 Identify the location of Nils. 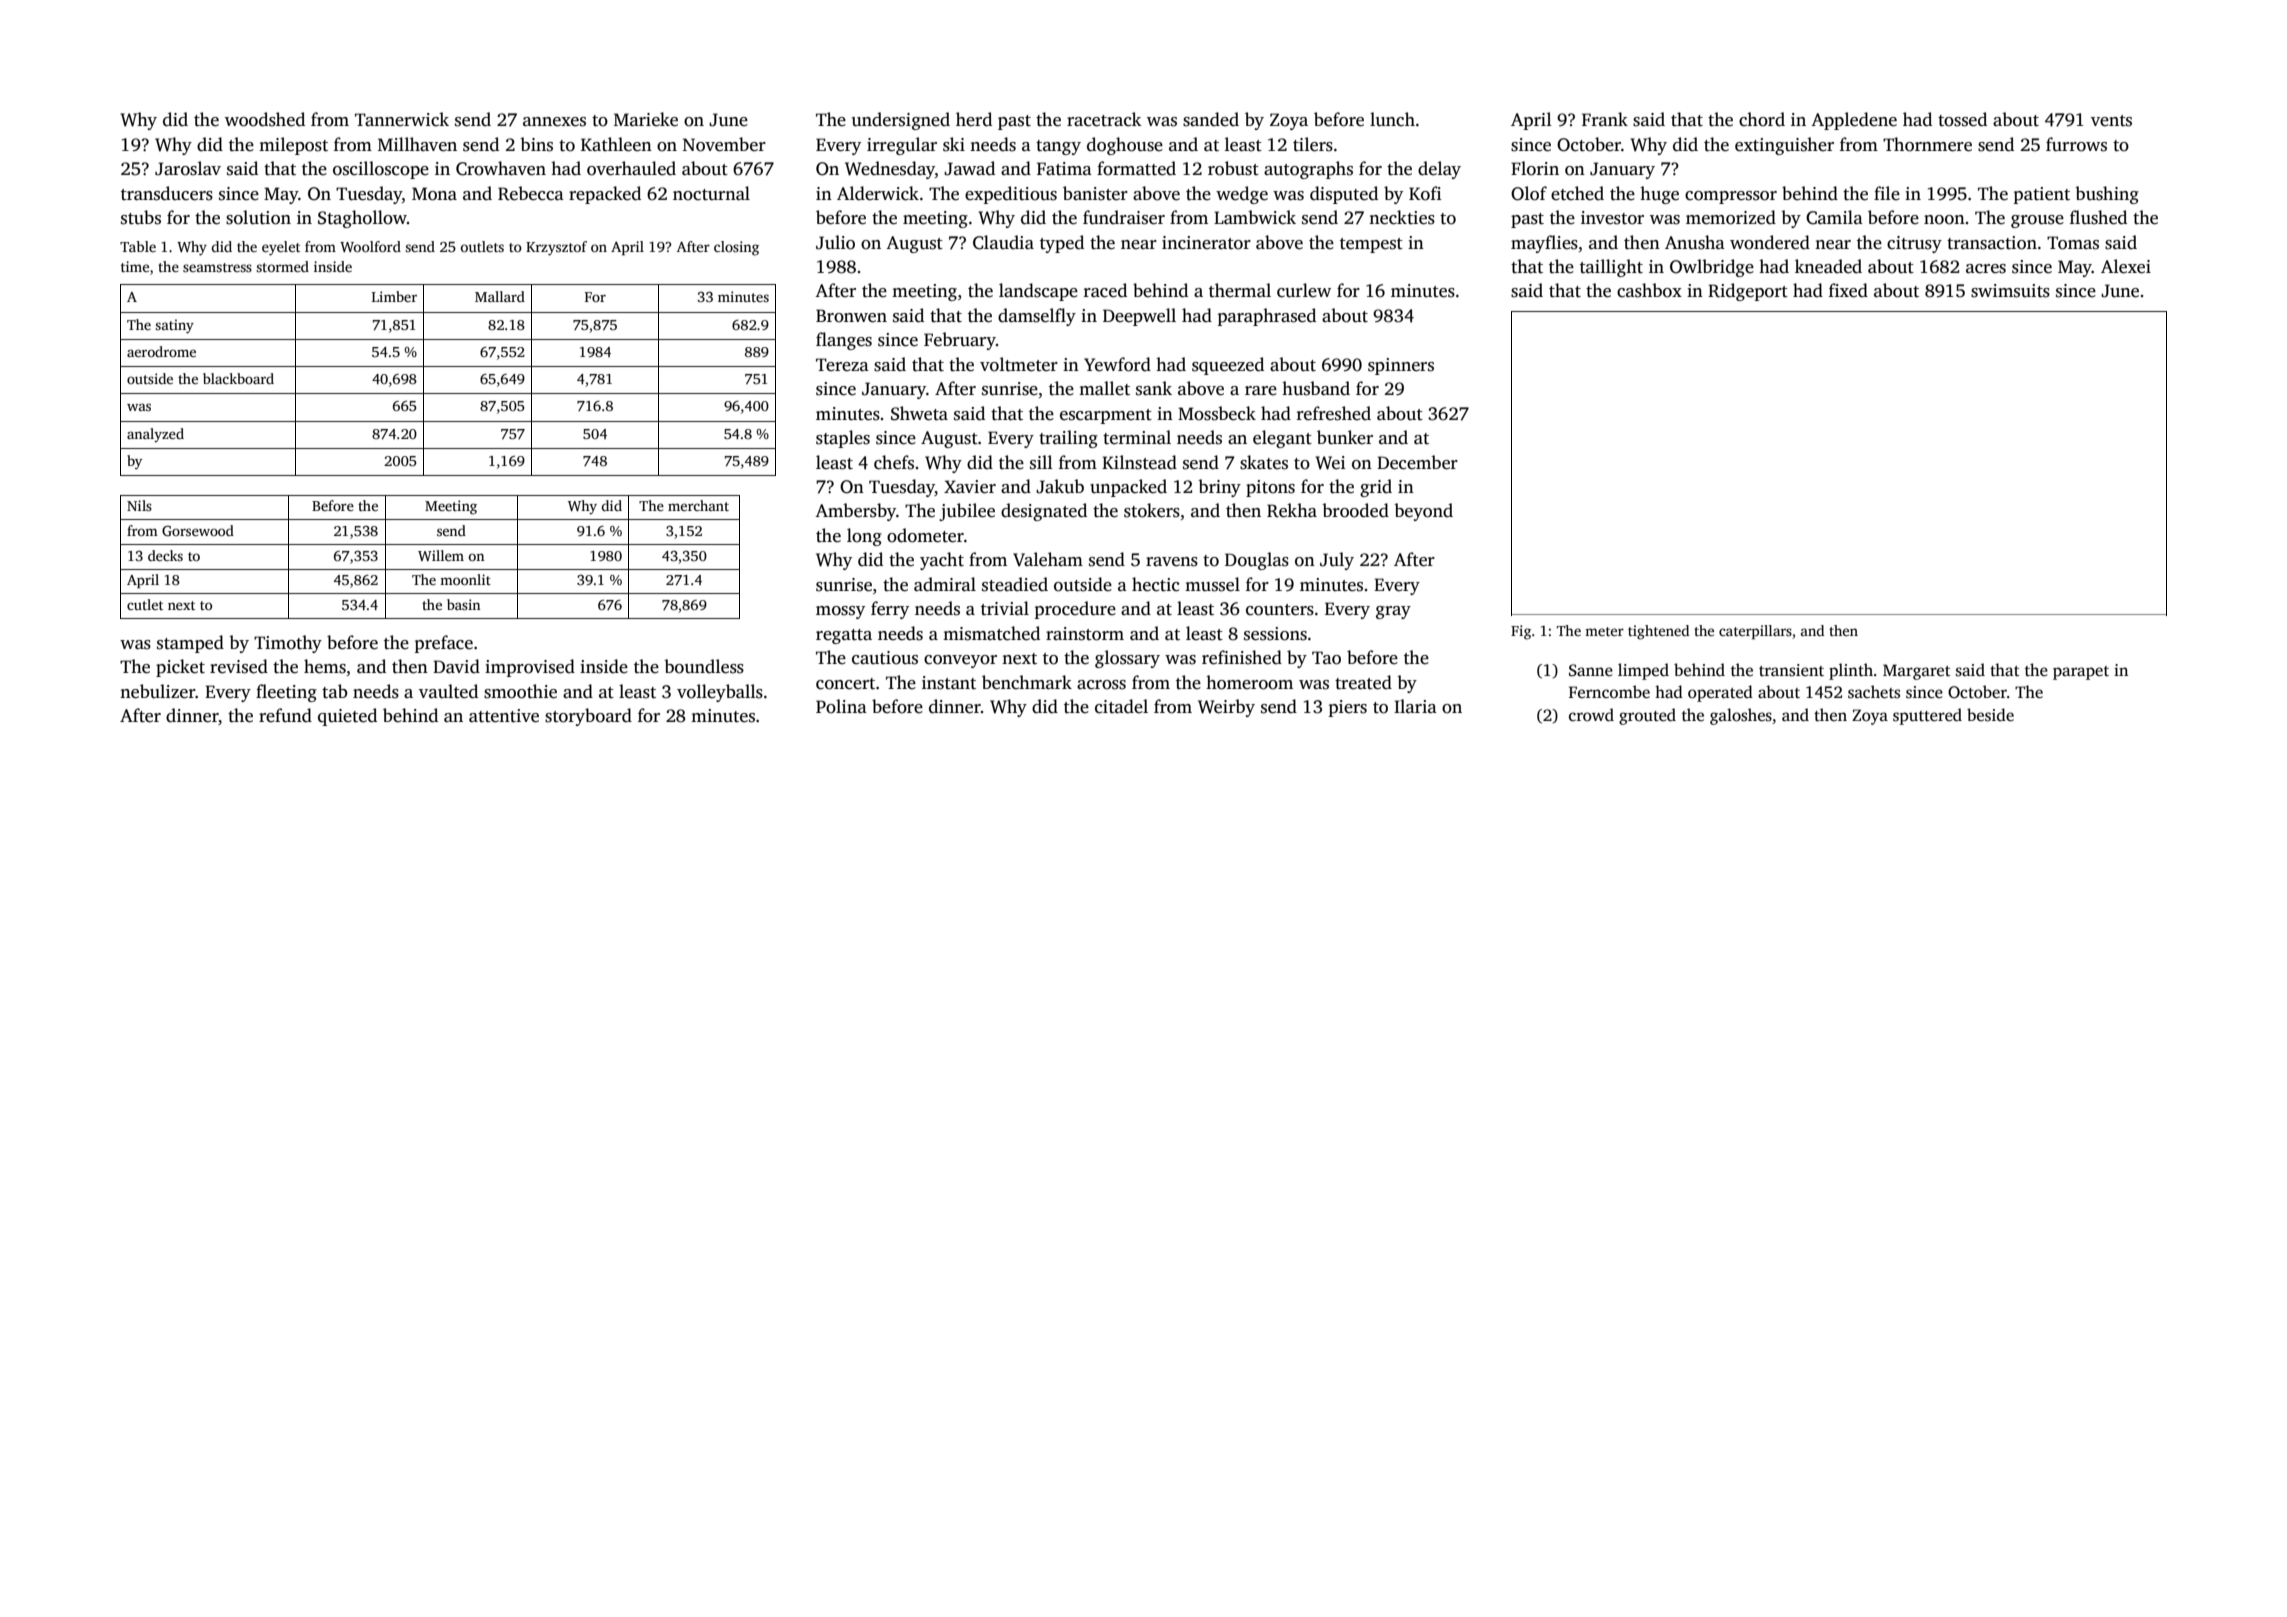
(139, 505).
